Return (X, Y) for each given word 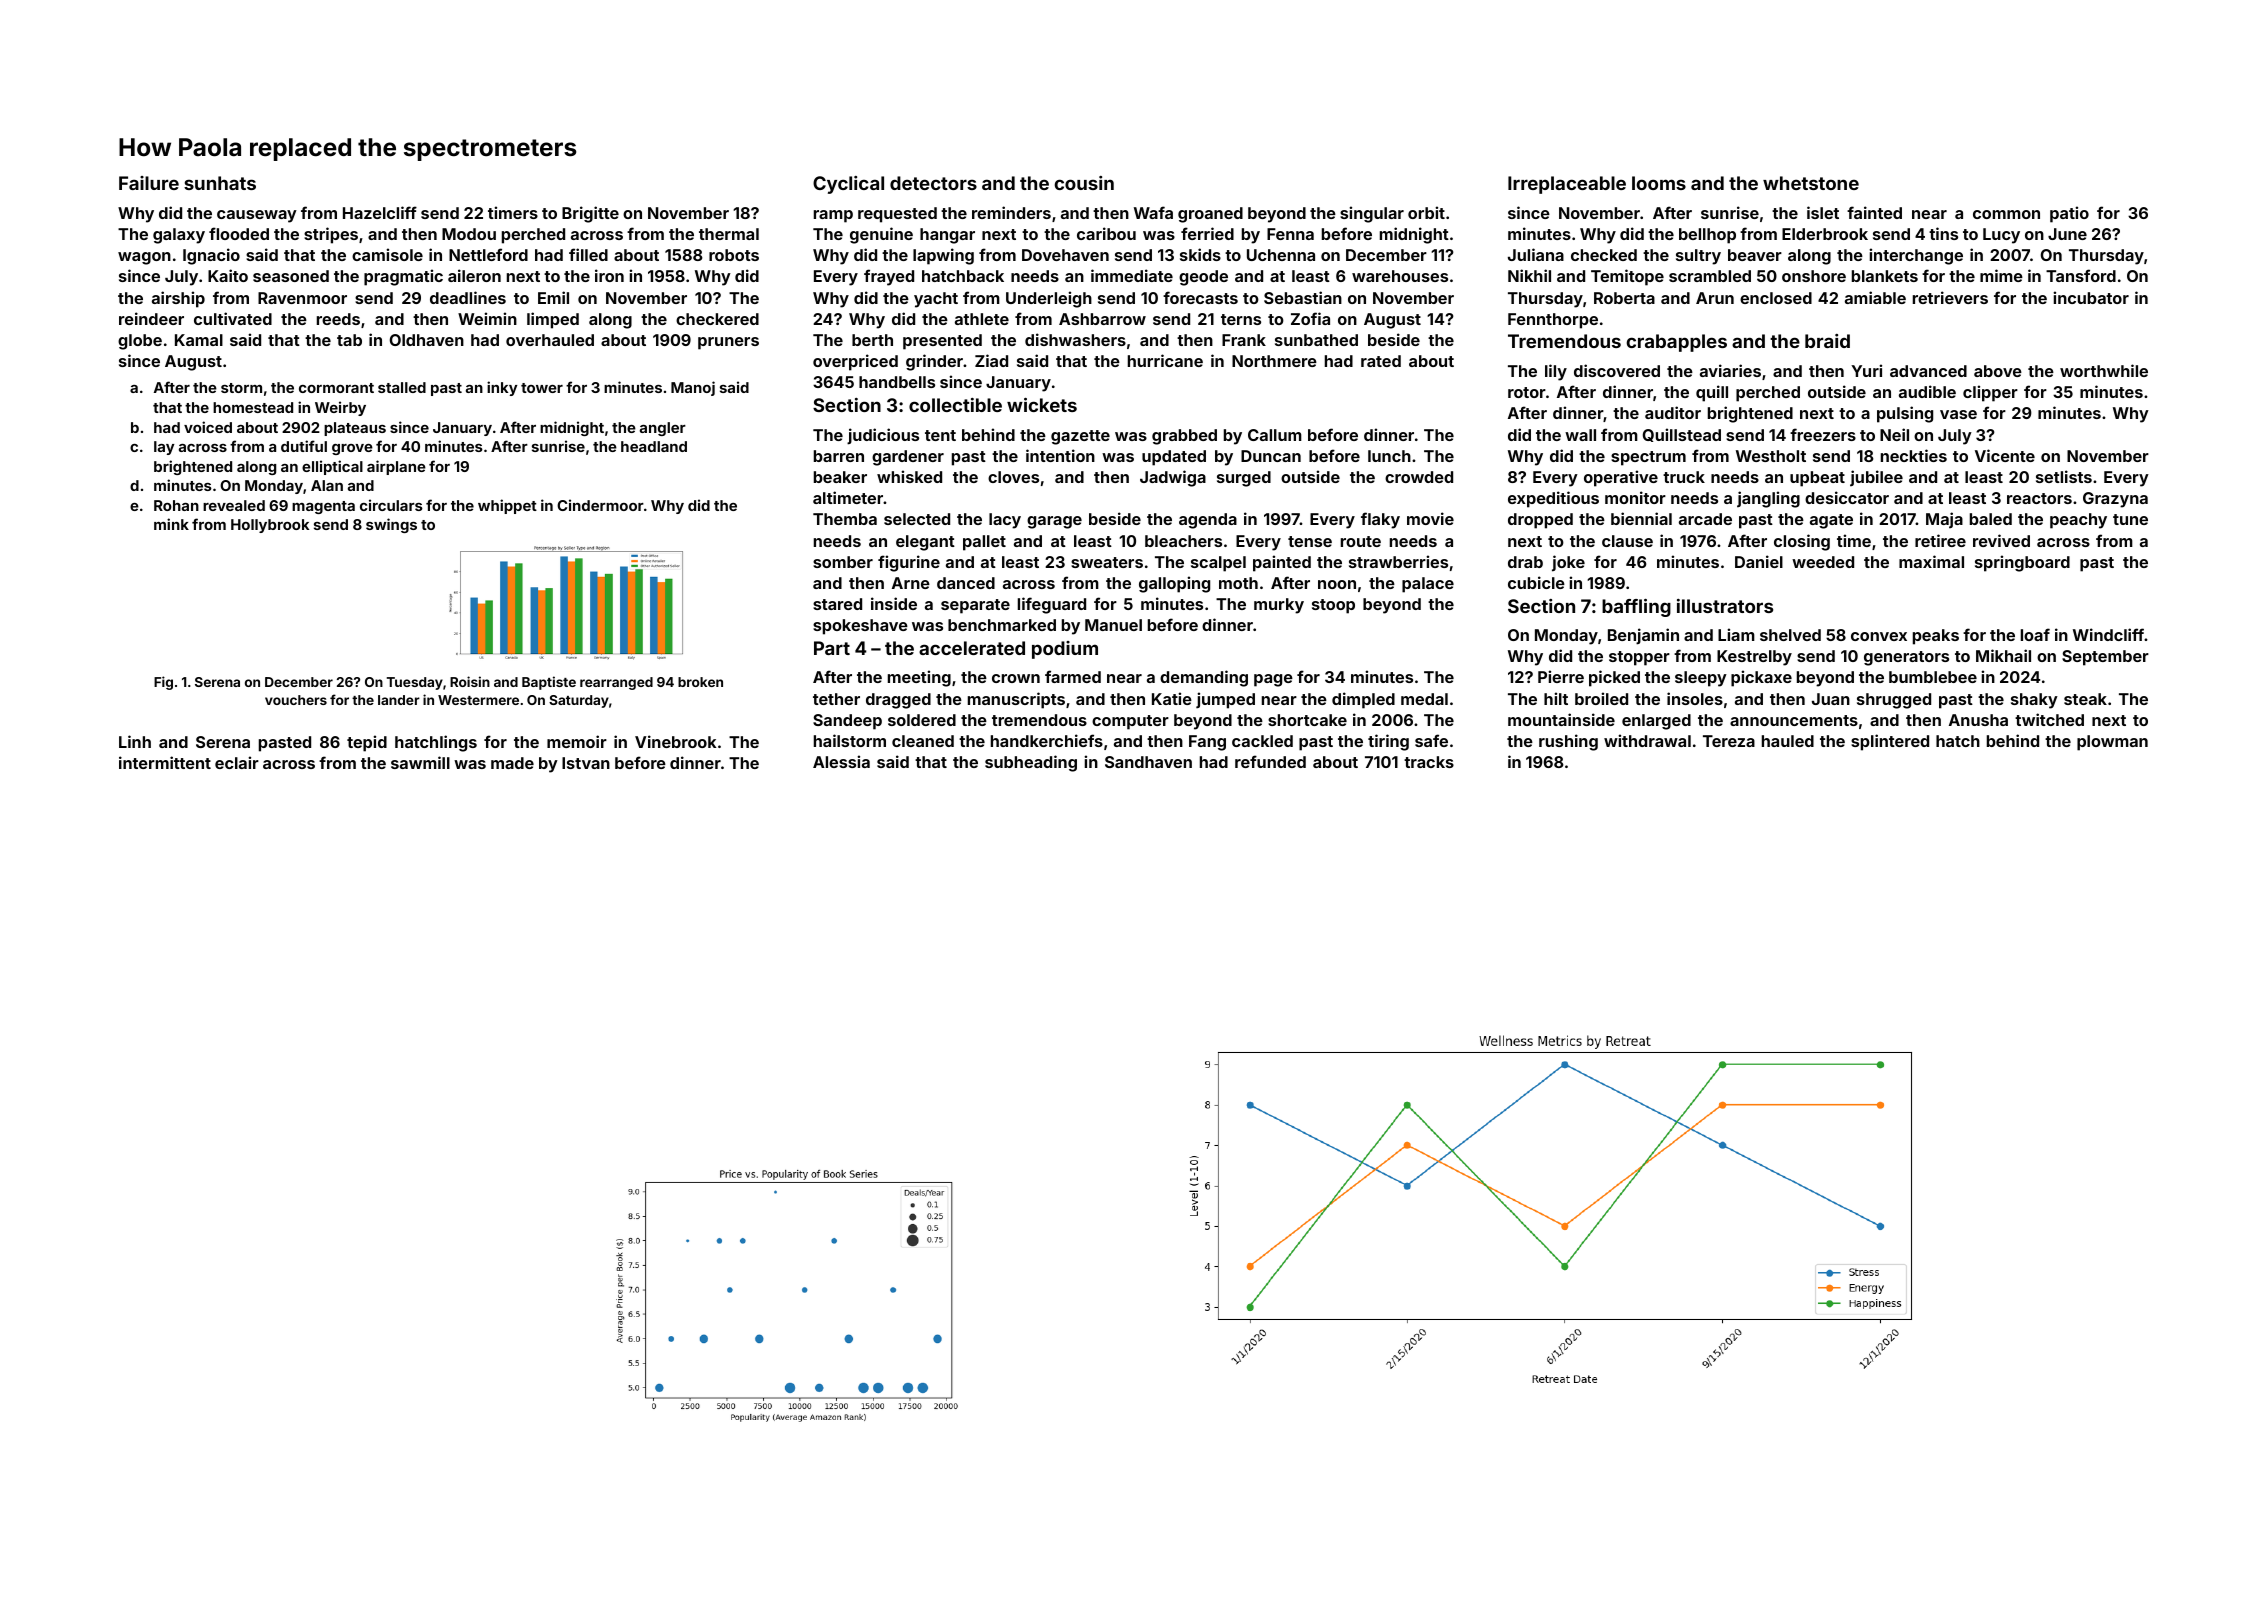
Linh (135, 741)
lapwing (943, 256)
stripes (331, 235)
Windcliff (2108, 634)
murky (1279, 606)
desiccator (1847, 497)
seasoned (291, 276)
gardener (908, 458)
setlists (2064, 476)
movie (1430, 518)
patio (2069, 214)
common (2006, 214)
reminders (1011, 212)
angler (663, 429)
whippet (507, 506)
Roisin (470, 681)
